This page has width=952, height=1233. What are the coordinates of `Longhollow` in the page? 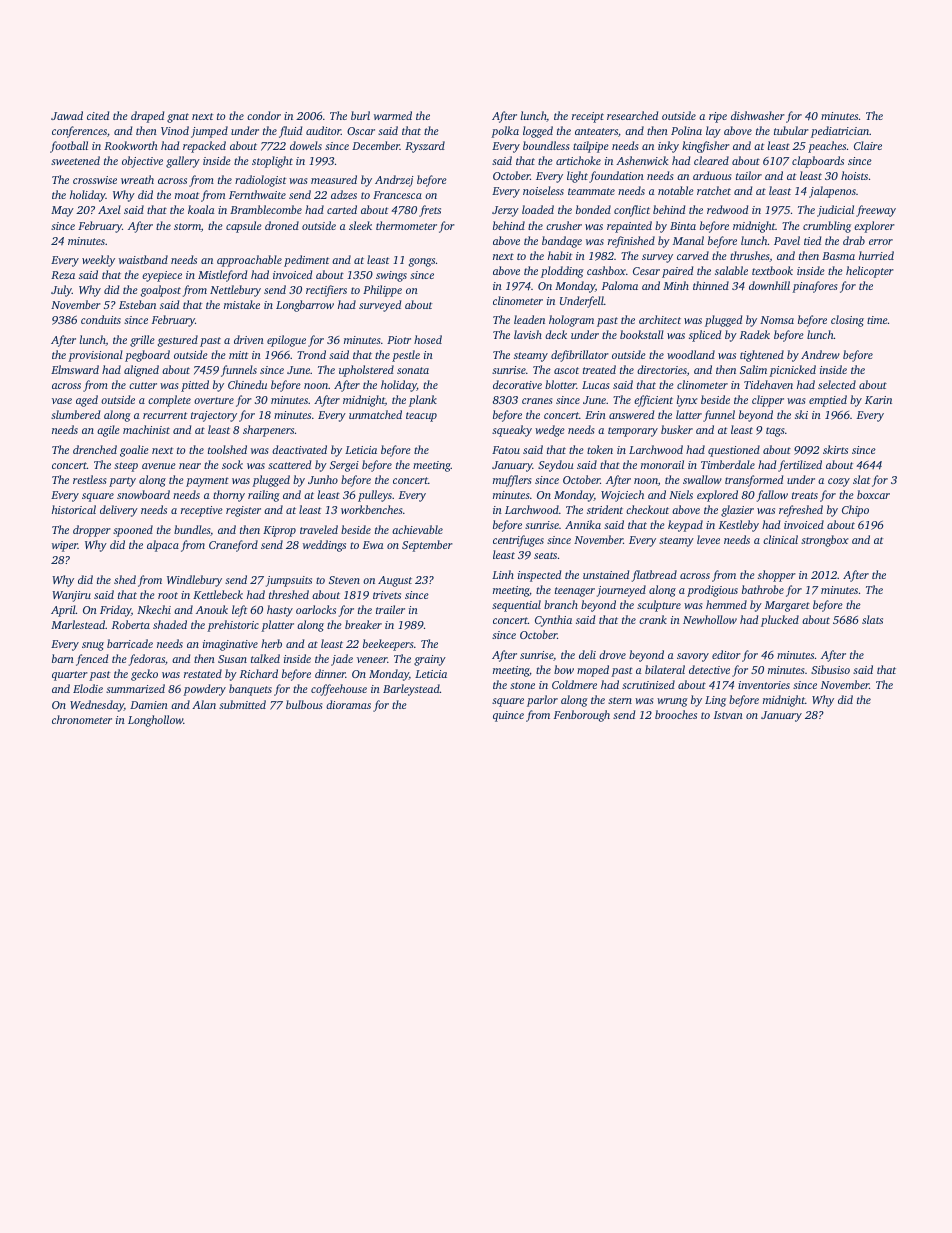 It's located at (155, 721).
